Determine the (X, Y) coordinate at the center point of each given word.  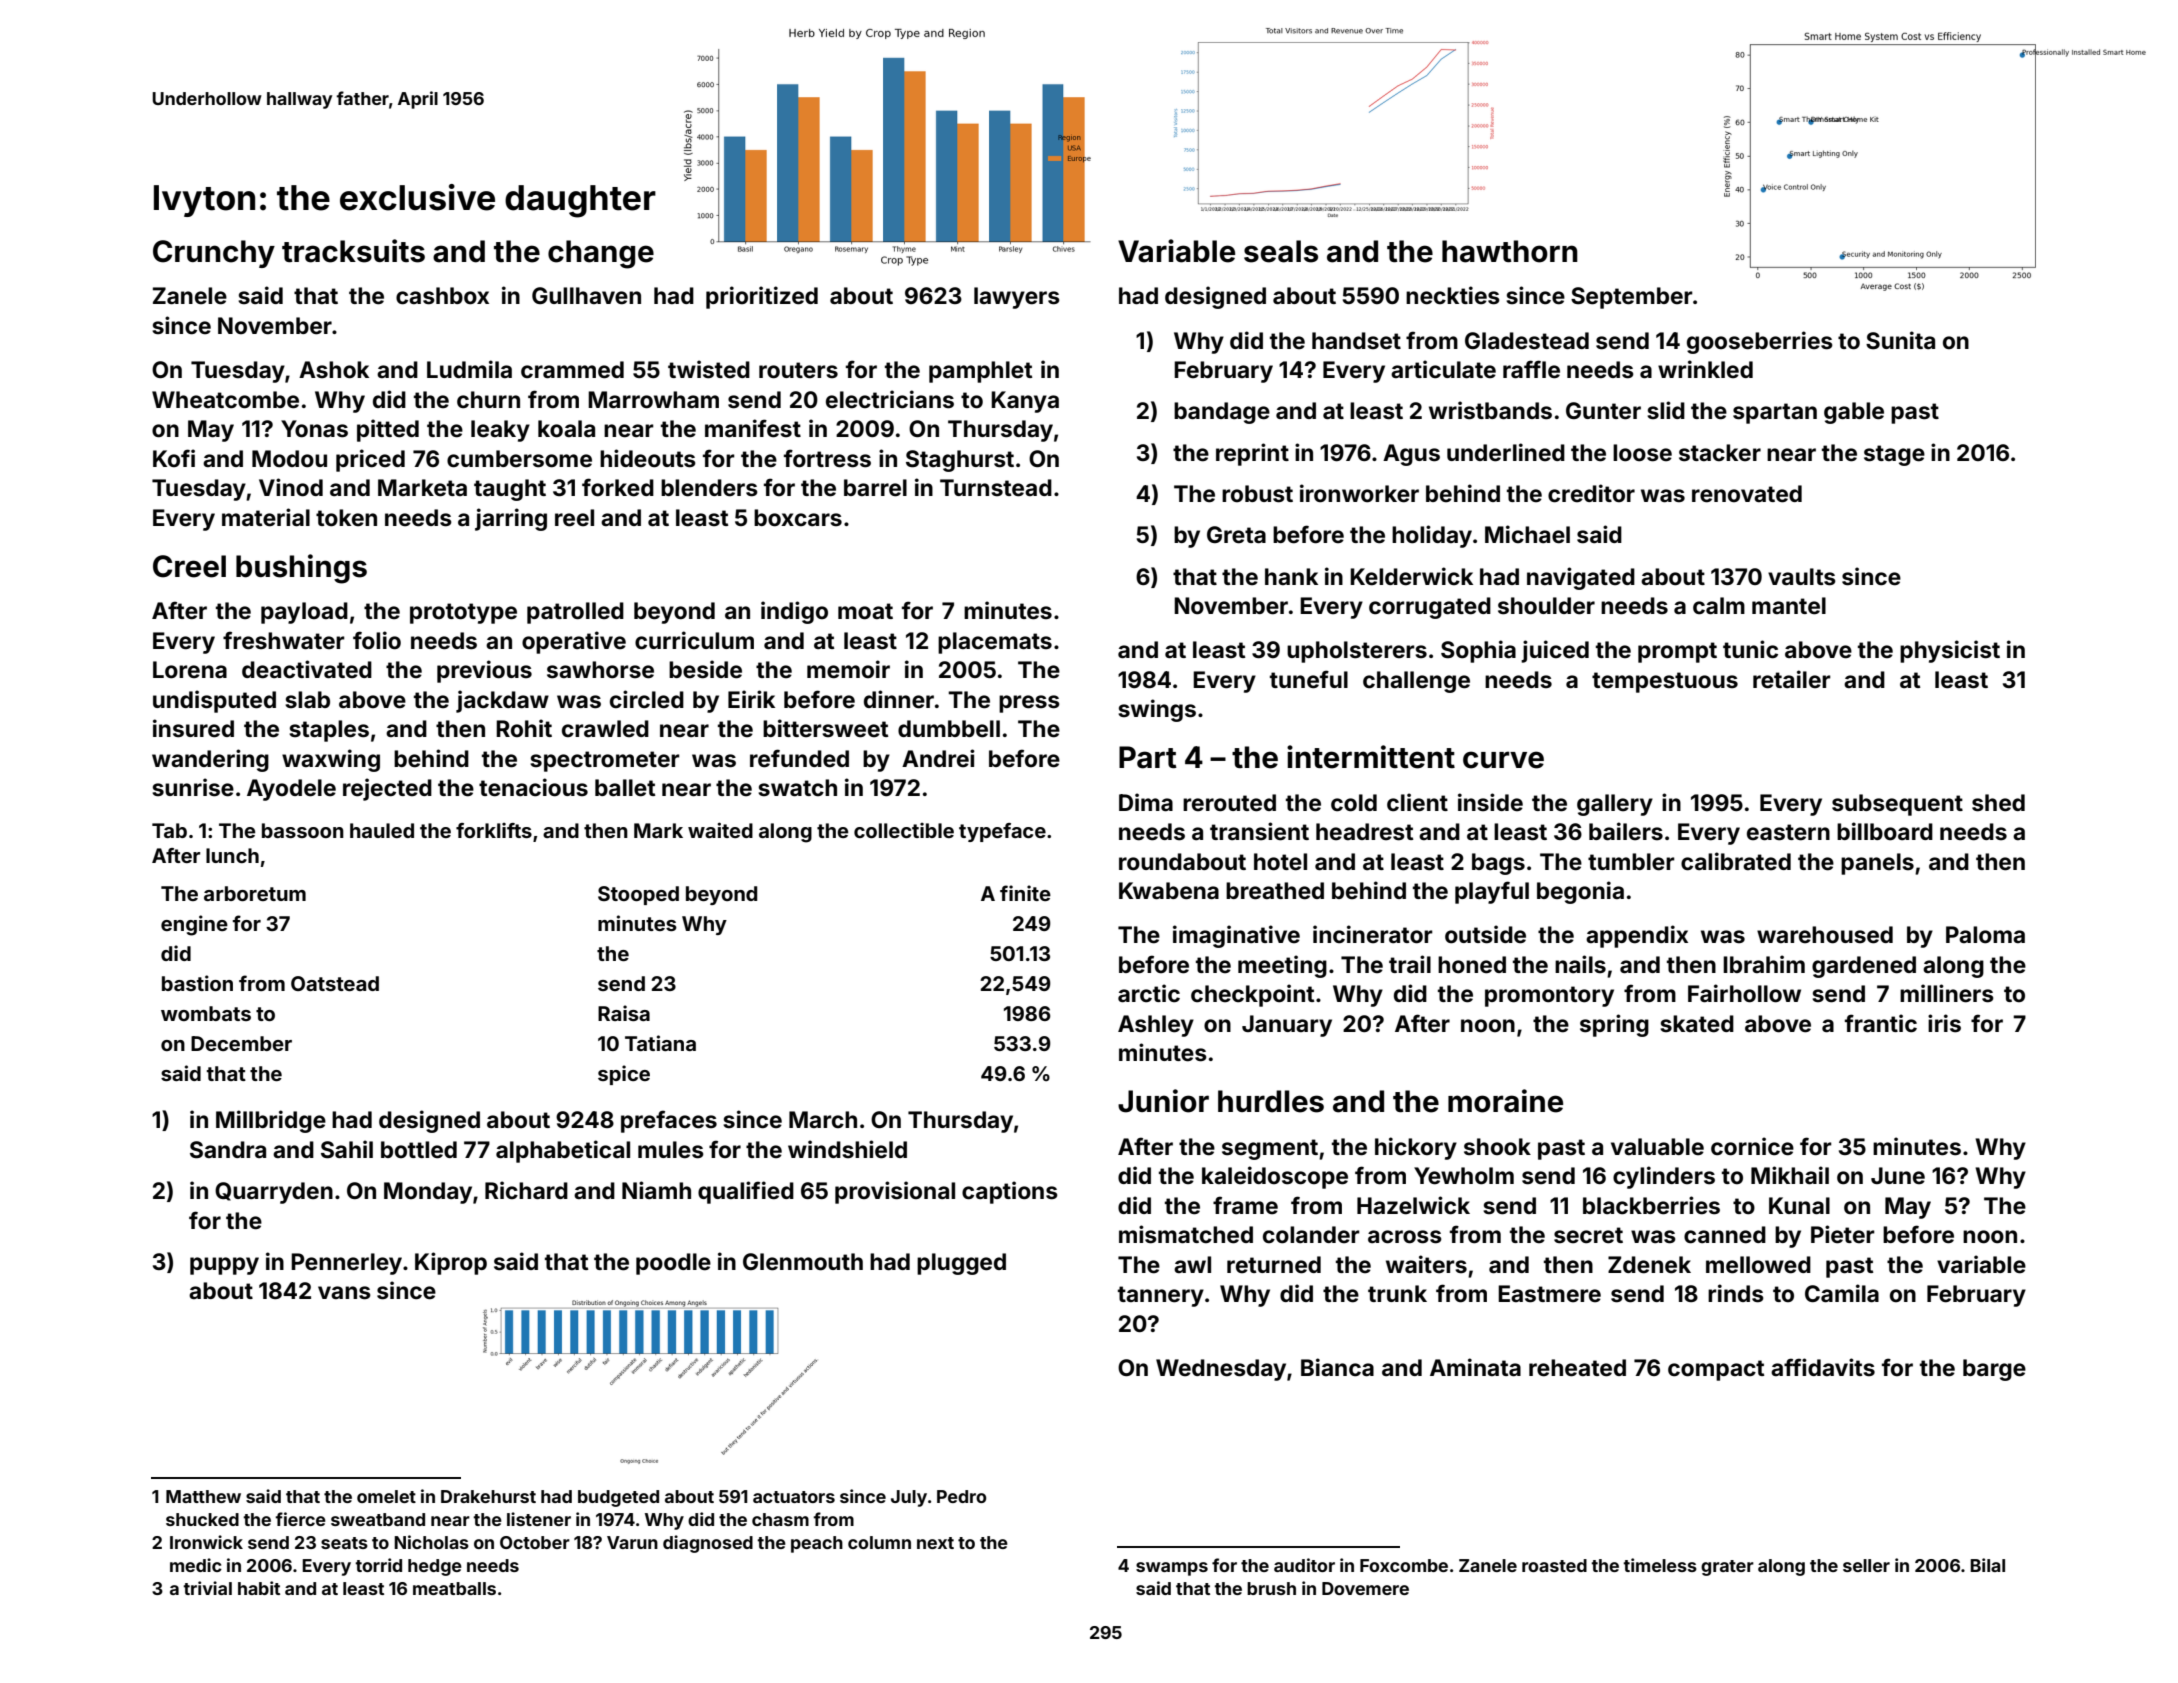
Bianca (1337, 1367)
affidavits (1823, 1367)
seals (1281, 251)
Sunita (1900, 340)
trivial (207, 1588)
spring (1614, 1025)
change (601, 254)
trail (1410, 964)
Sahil (347, 1149)
